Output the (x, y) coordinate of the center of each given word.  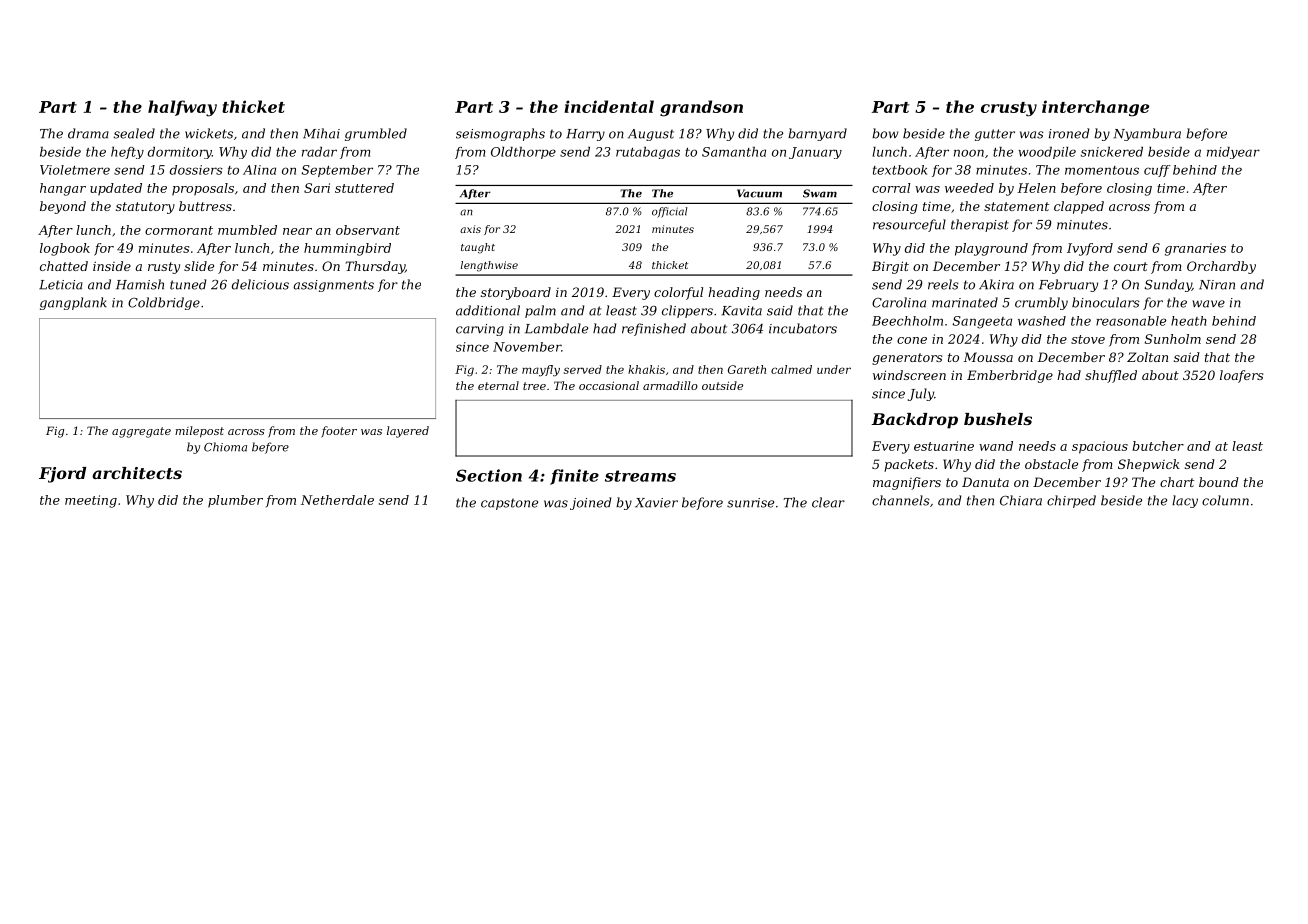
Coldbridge (164, 303)
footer (339, 432)
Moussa (988, 357)
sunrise (750, 503)
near (297, 231)
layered (408, 432)
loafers (1241, 376)
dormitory (180, 153)
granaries (1195, 249)
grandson (701, 108)
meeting (91, 501)
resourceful (909, 225)
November (527, 347)
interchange (1095, 108)
